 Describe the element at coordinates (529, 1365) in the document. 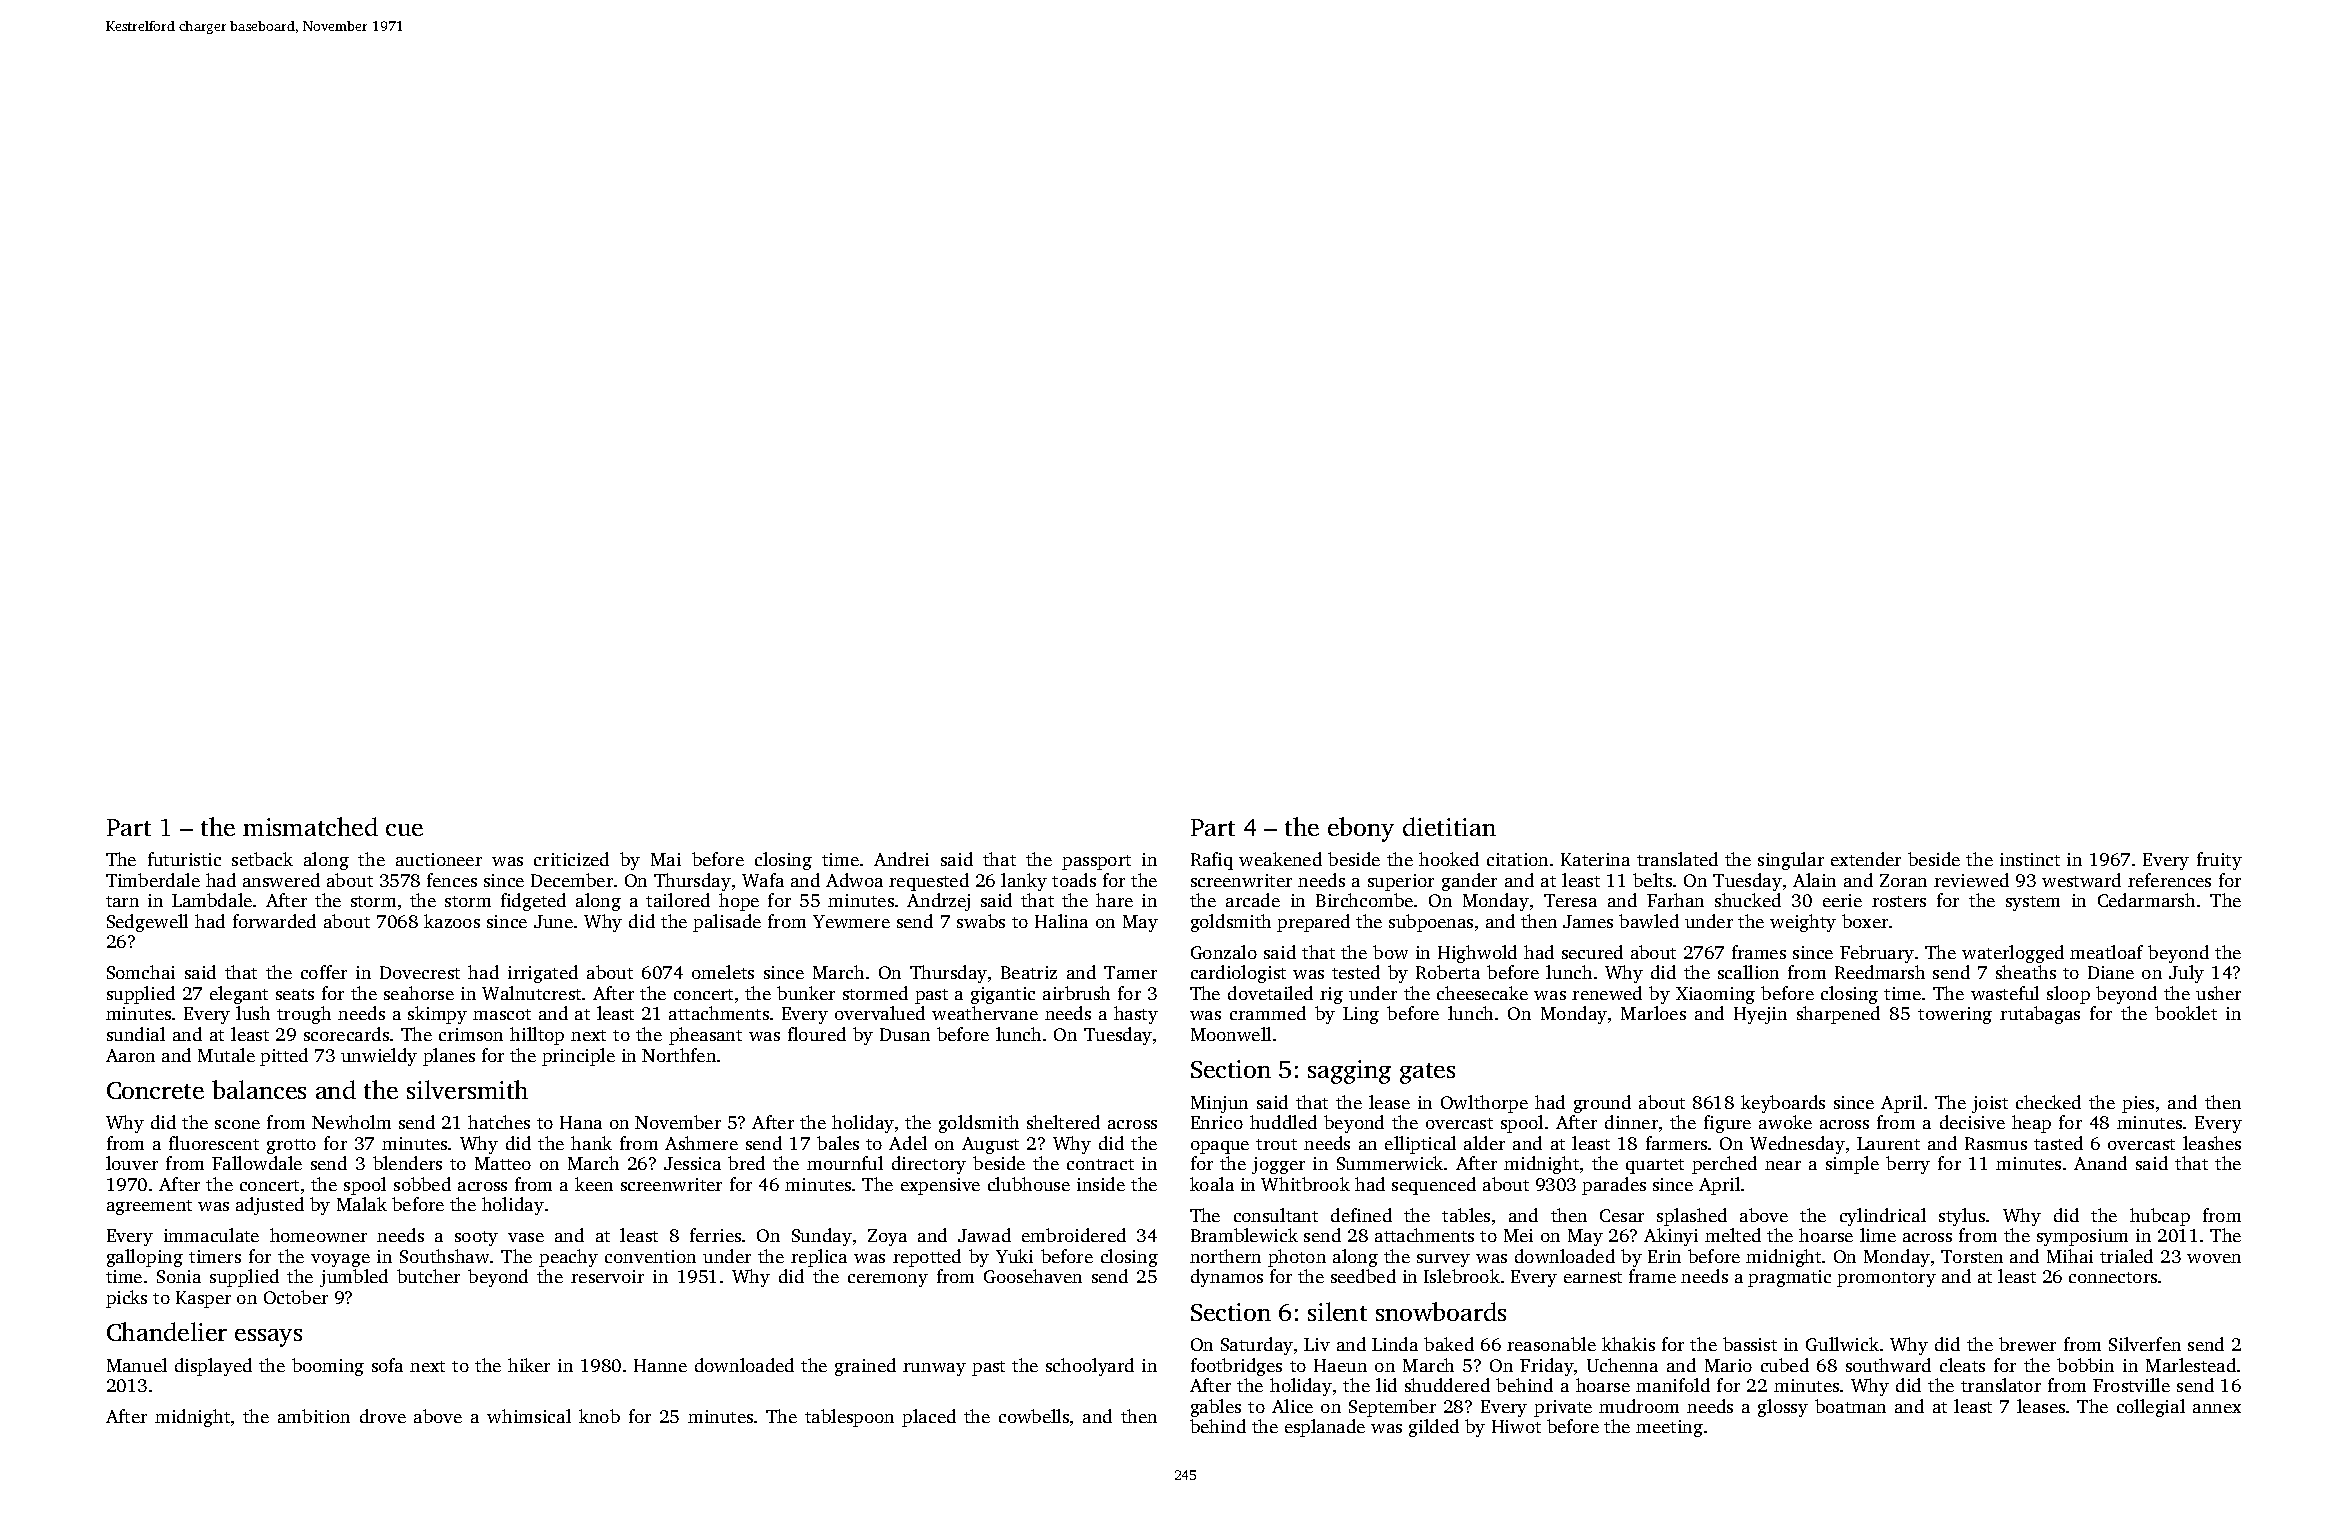

I see `hiker` at that location.
